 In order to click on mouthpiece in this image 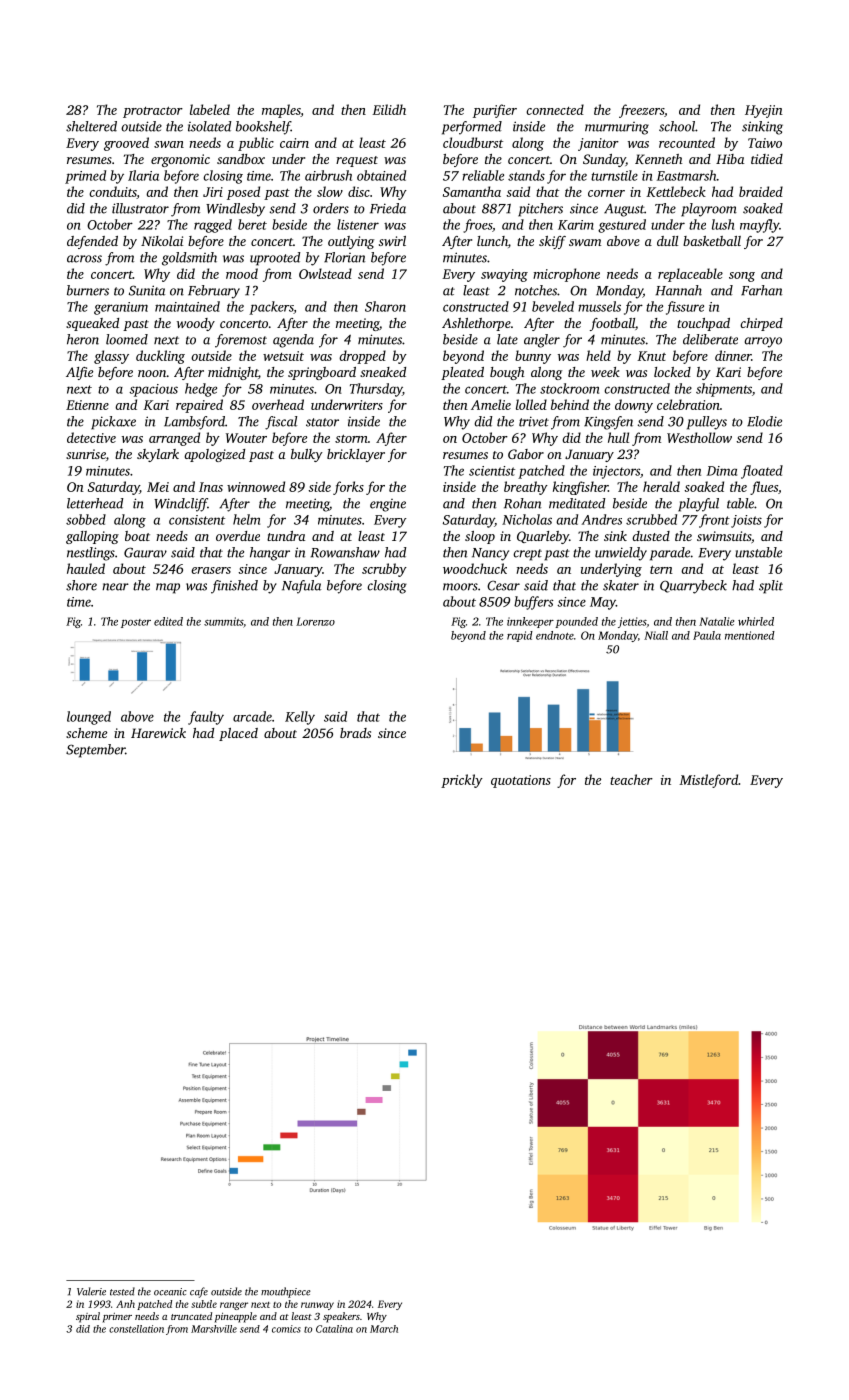, I will do `click(286, 1292)`.
